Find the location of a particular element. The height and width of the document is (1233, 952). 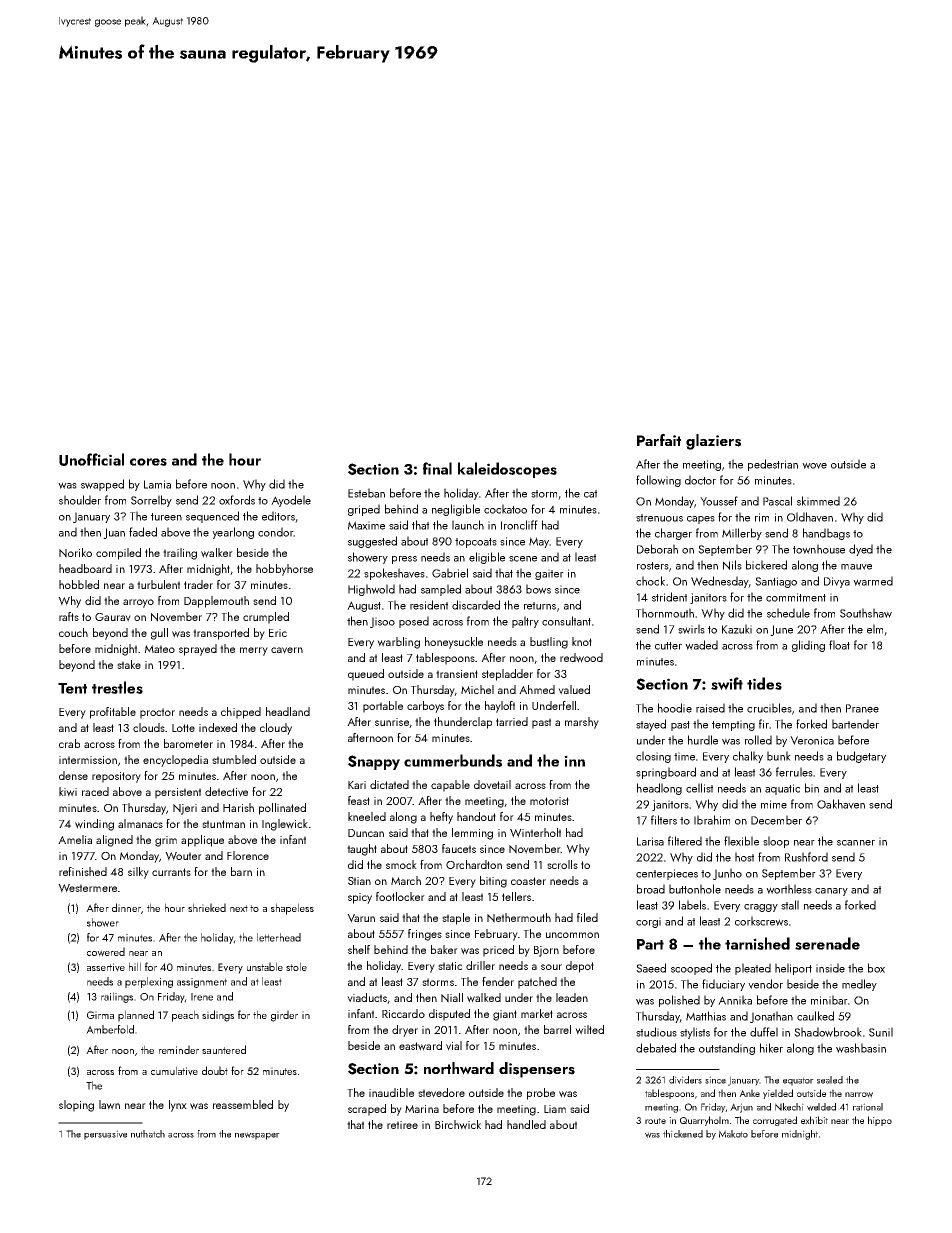

sunrise is located at coordinates (392, 722).
